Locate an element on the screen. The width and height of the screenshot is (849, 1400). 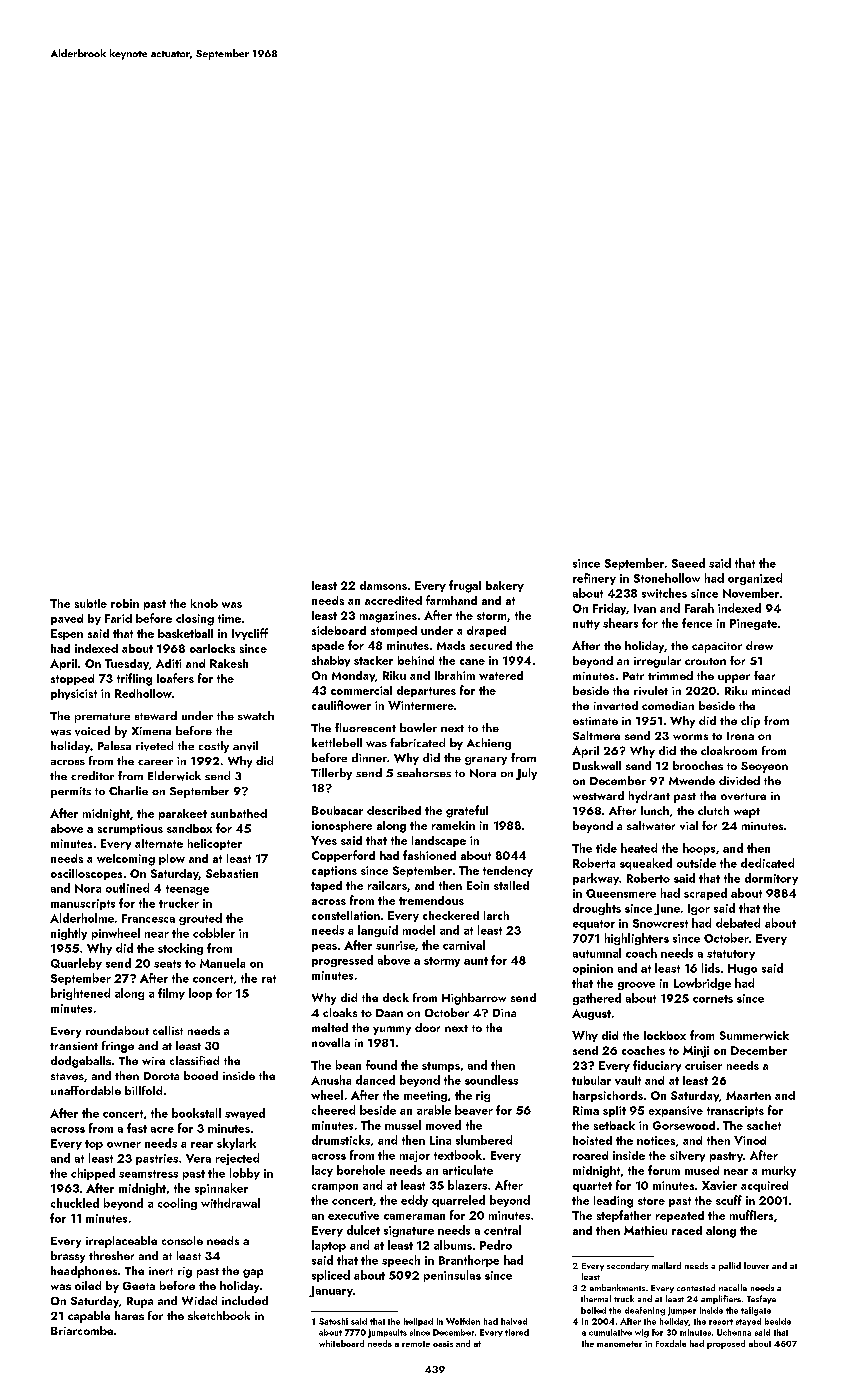
grateful is located at coordinates (467, 811).
